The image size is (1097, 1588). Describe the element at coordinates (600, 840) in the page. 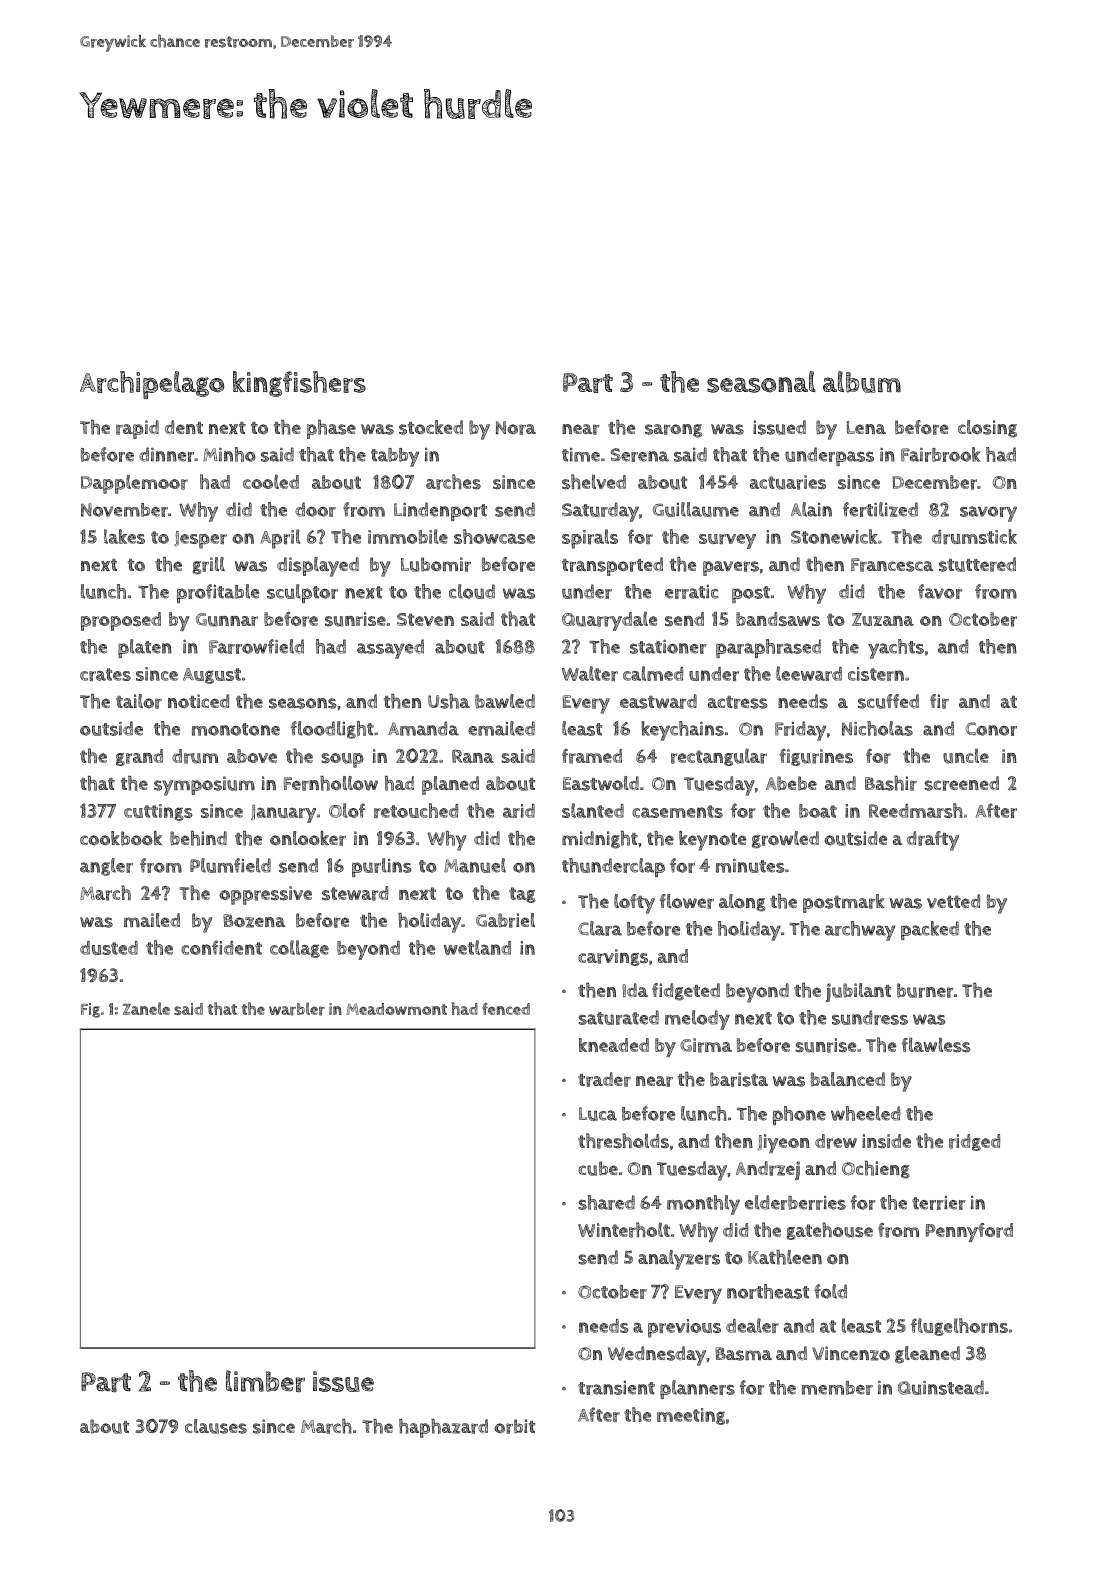

I see `midnight` at that location.
